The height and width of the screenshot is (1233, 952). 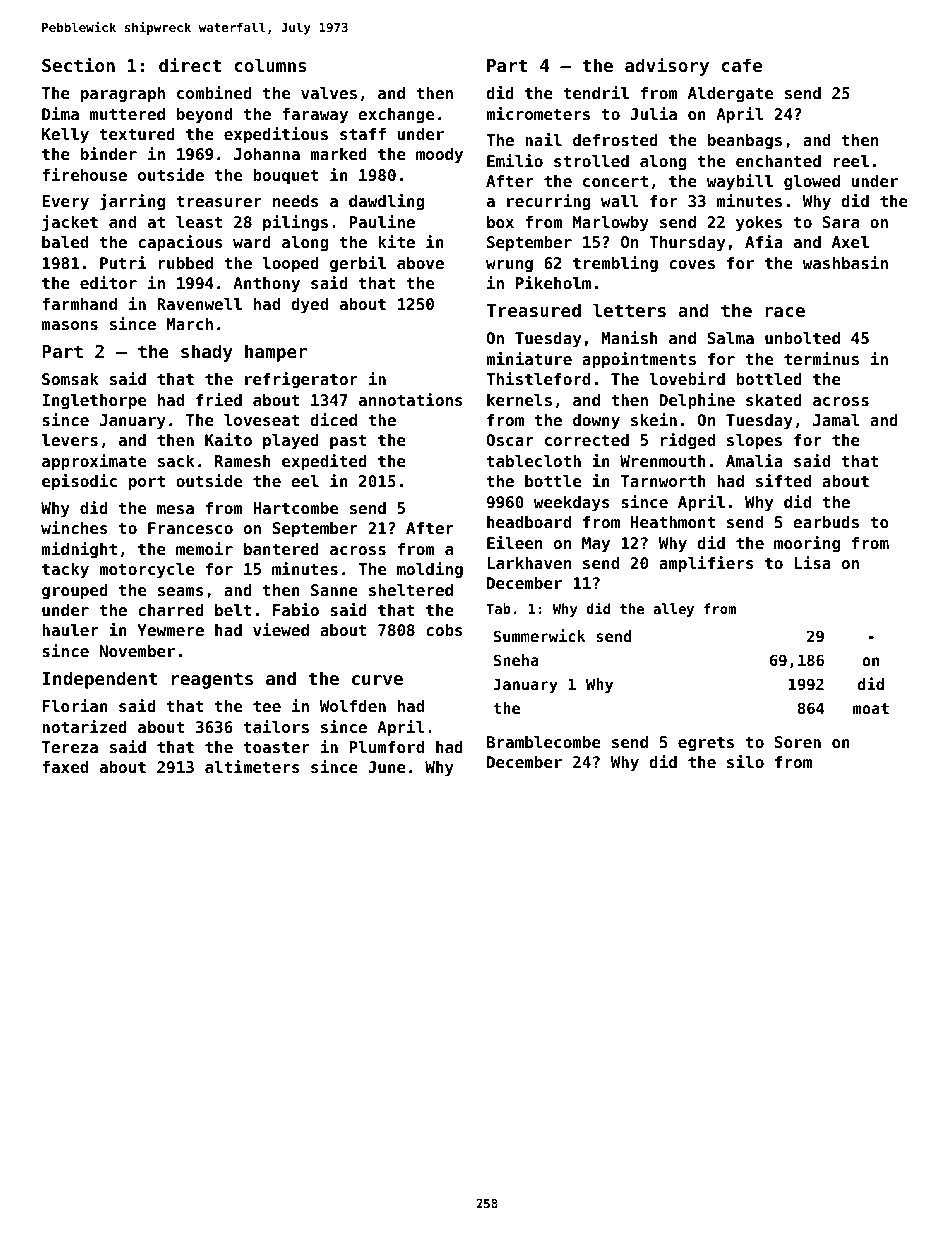 I want to click on Sanne, so click(x=334, y=590).
